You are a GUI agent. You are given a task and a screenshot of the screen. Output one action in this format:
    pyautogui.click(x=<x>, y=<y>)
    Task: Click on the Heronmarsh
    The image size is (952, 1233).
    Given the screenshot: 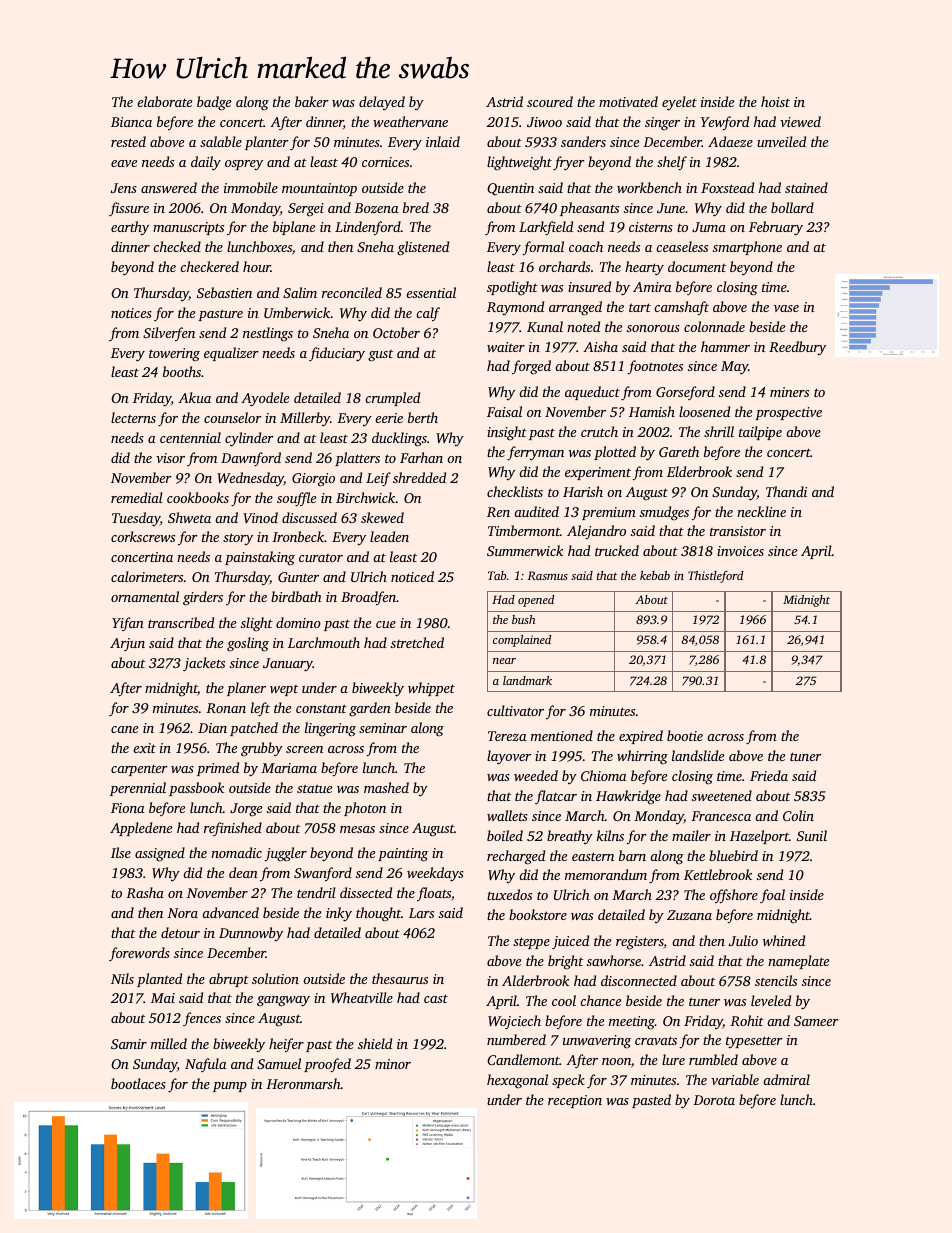 What is the action you would take?
    pyautogui.click(x=303, y=1083)
